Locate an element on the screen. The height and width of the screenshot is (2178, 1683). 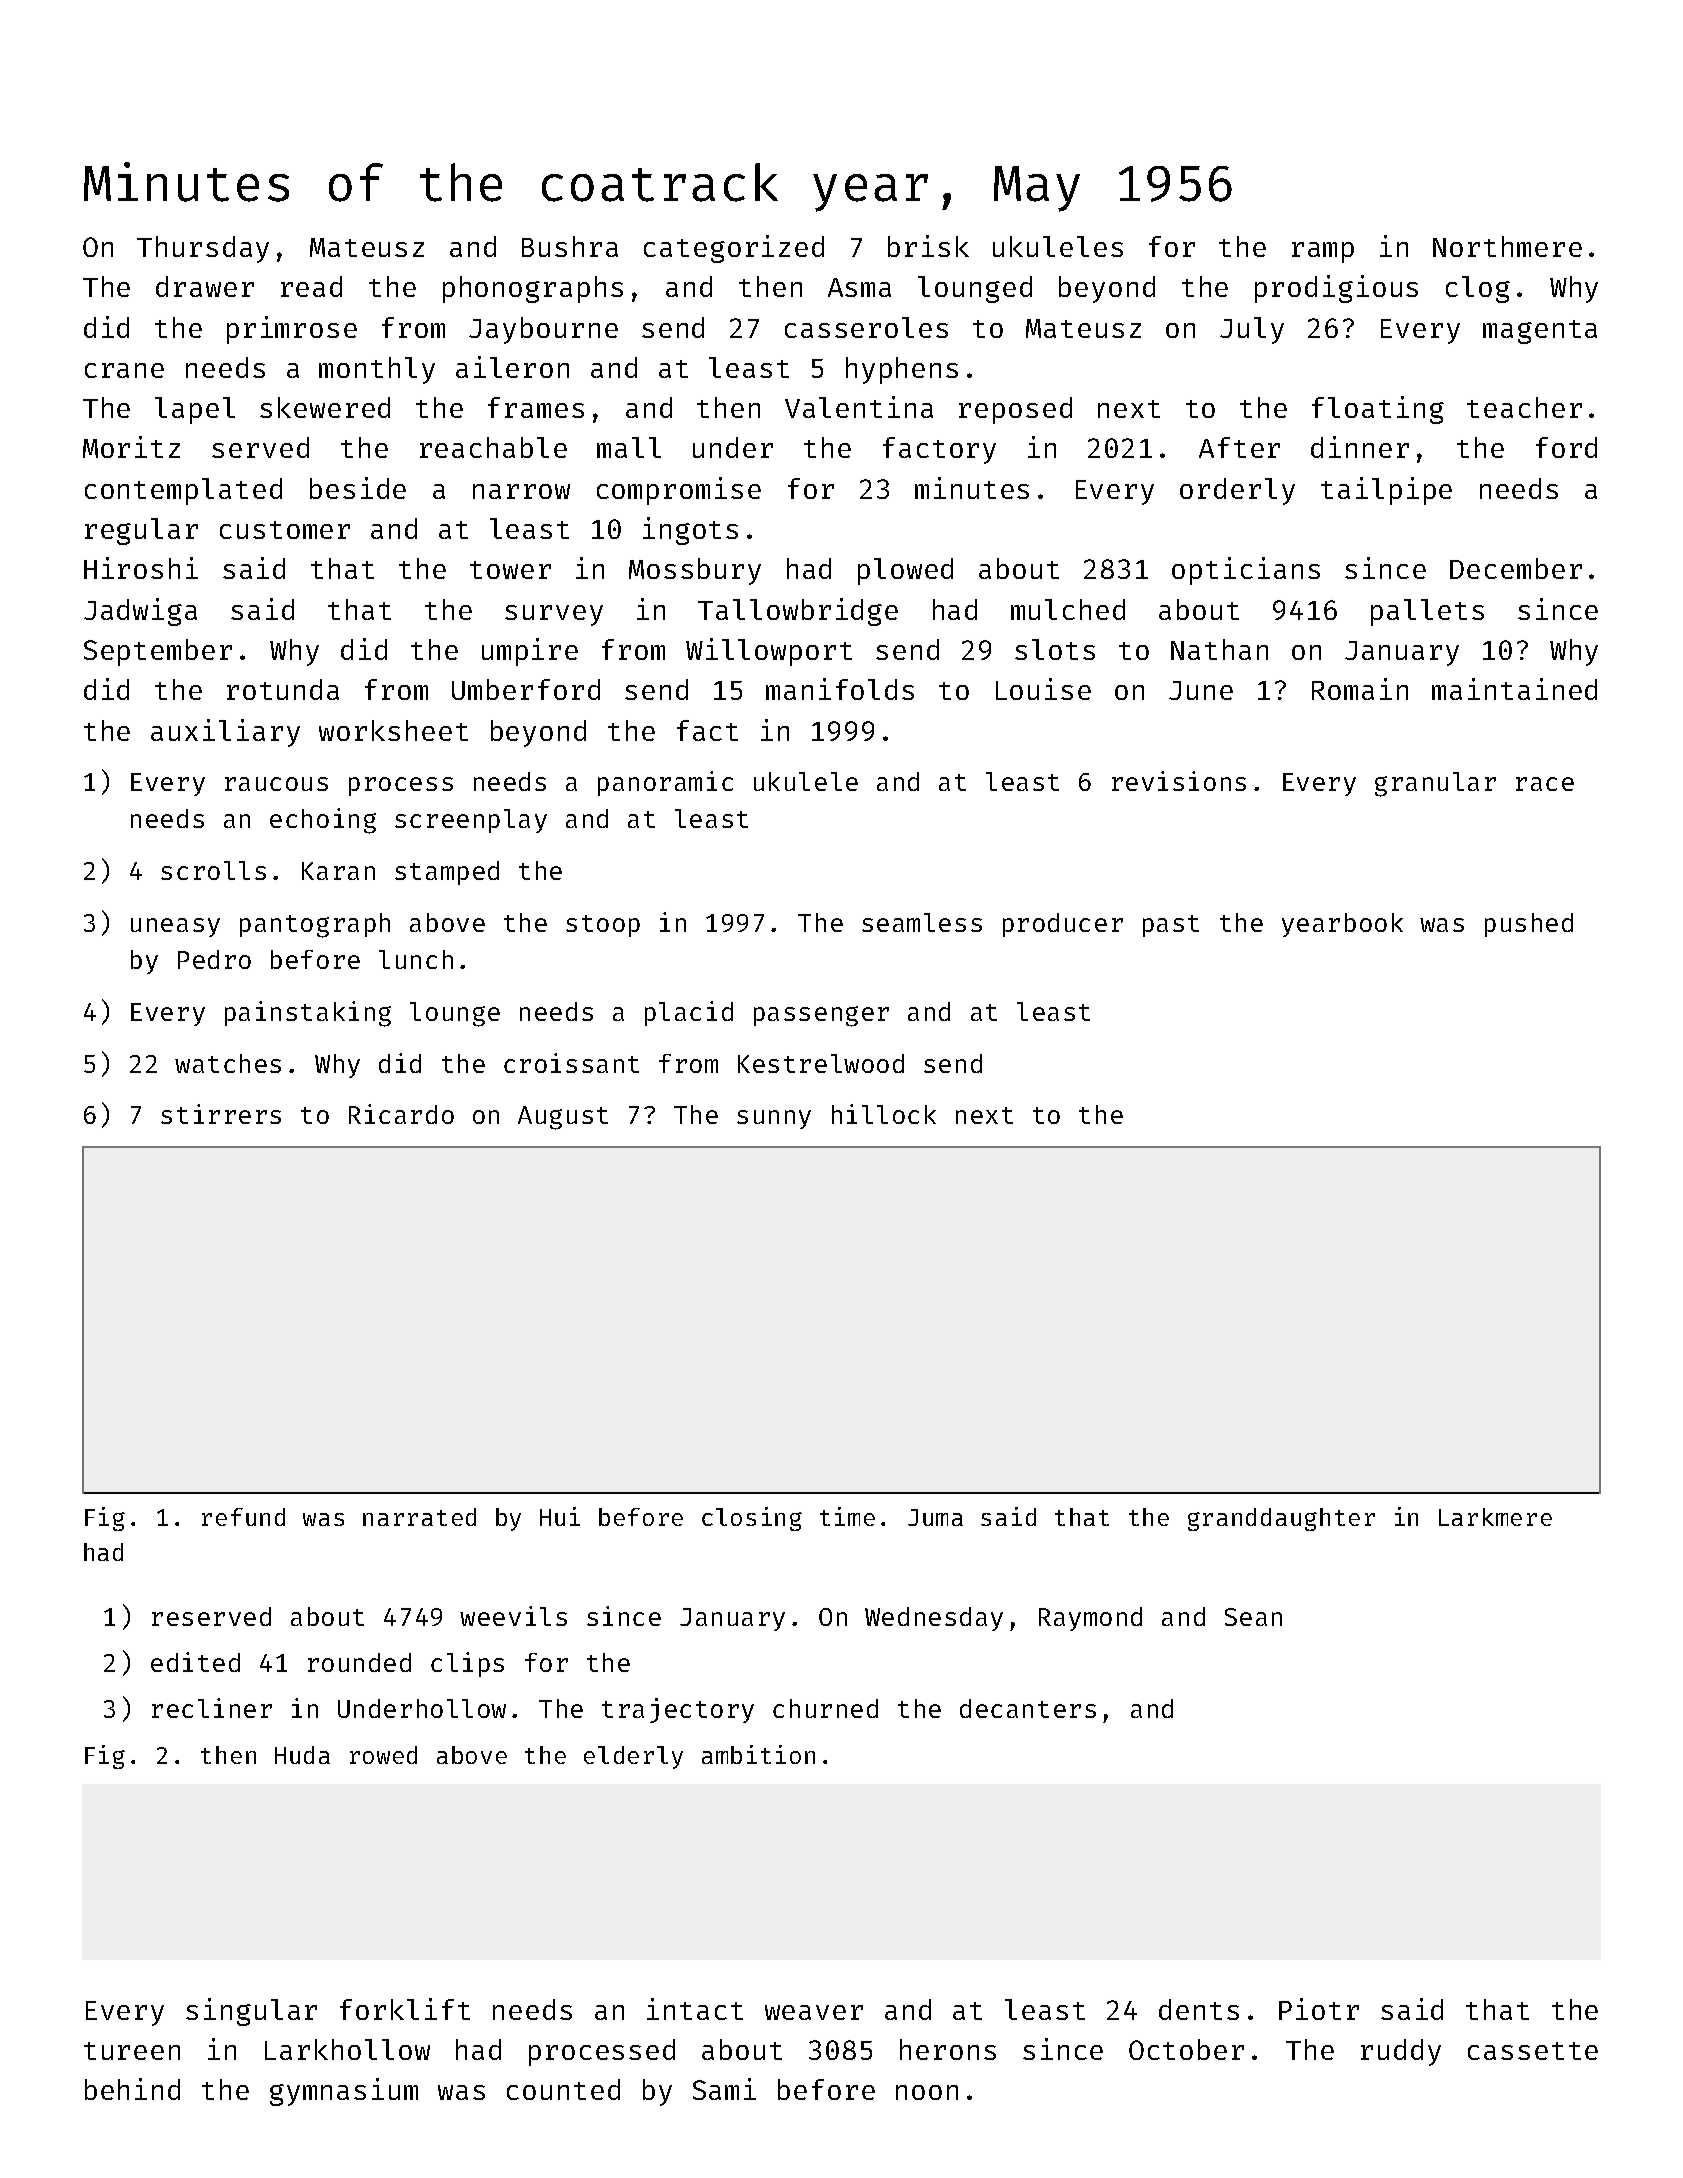
tureen is located at coordinates (132, 2051).
